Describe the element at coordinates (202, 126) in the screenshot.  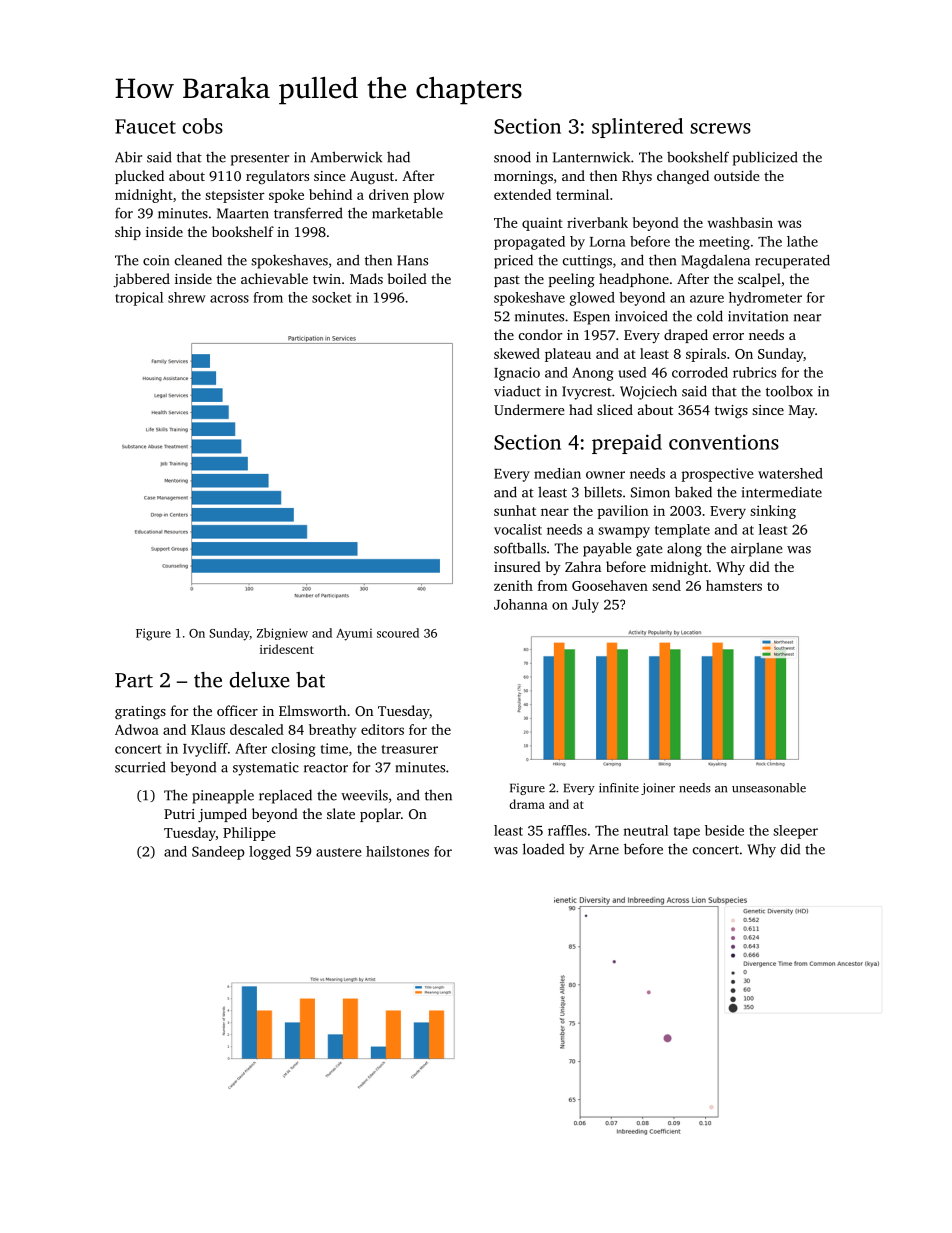
I see `cobs` at that location.
